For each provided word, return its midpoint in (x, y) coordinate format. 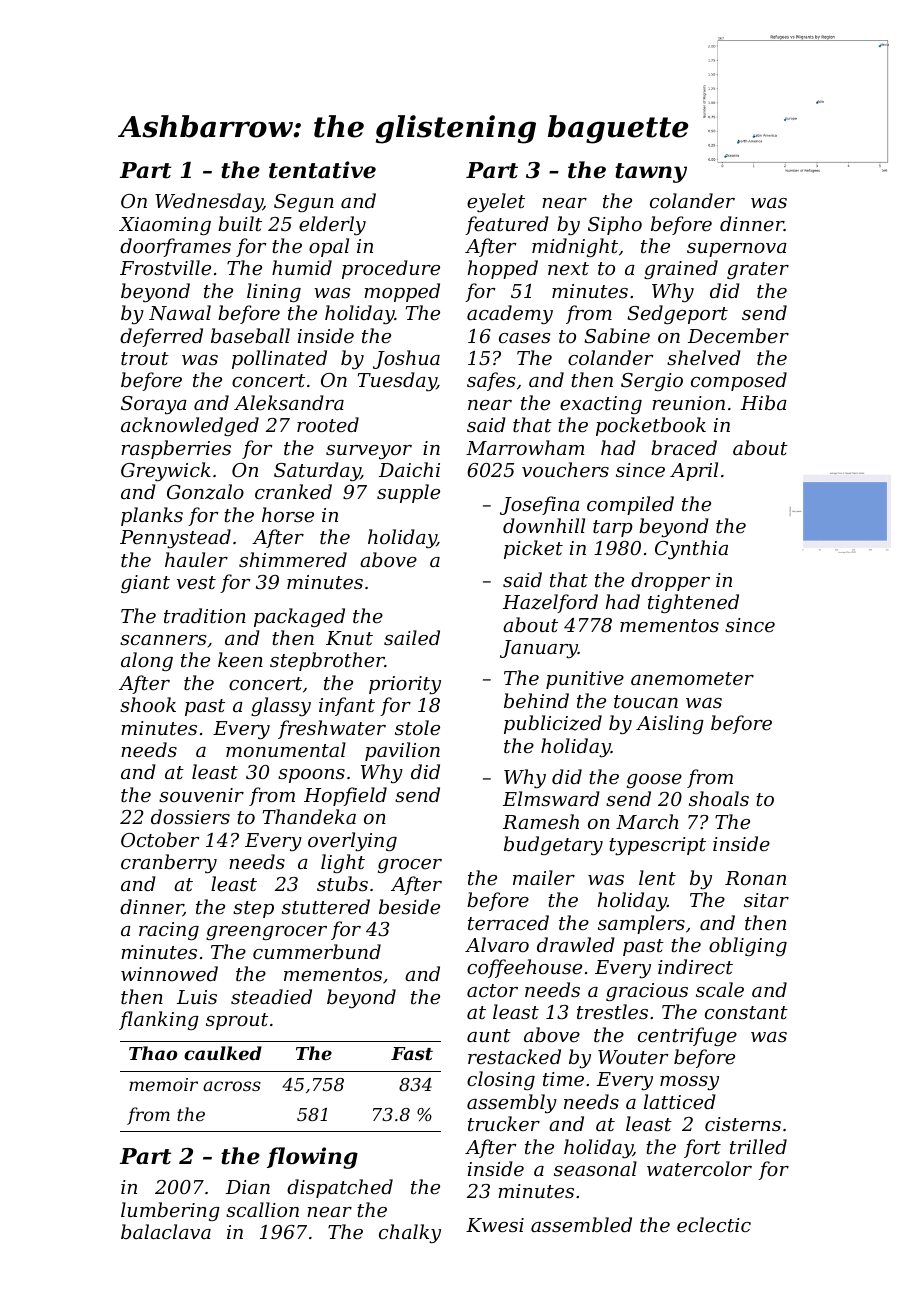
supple (408, 493)
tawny (651, 173)
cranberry (169, 863)
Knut (349, 638)
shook (148, 704)
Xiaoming (165, 226)
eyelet (496, 202)
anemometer (692, 678)
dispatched (340, 1188)
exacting (601, 405)
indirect (695, 966)
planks (152, 516)
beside (409, 906)
